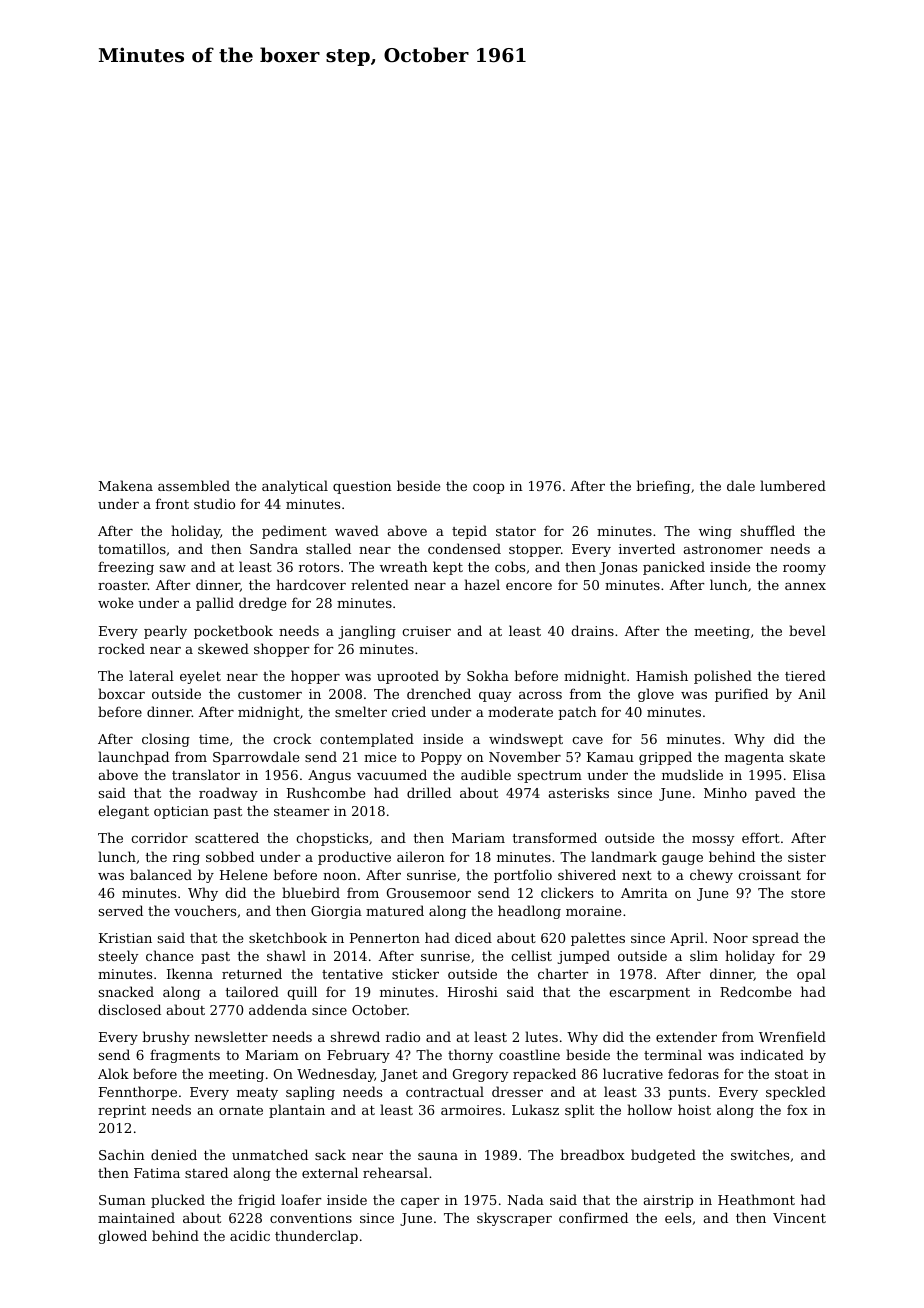 This page has height=1308, width=924. Describe the element at coordinates (122, 1237) in the page. I see `glowed` at that location.
